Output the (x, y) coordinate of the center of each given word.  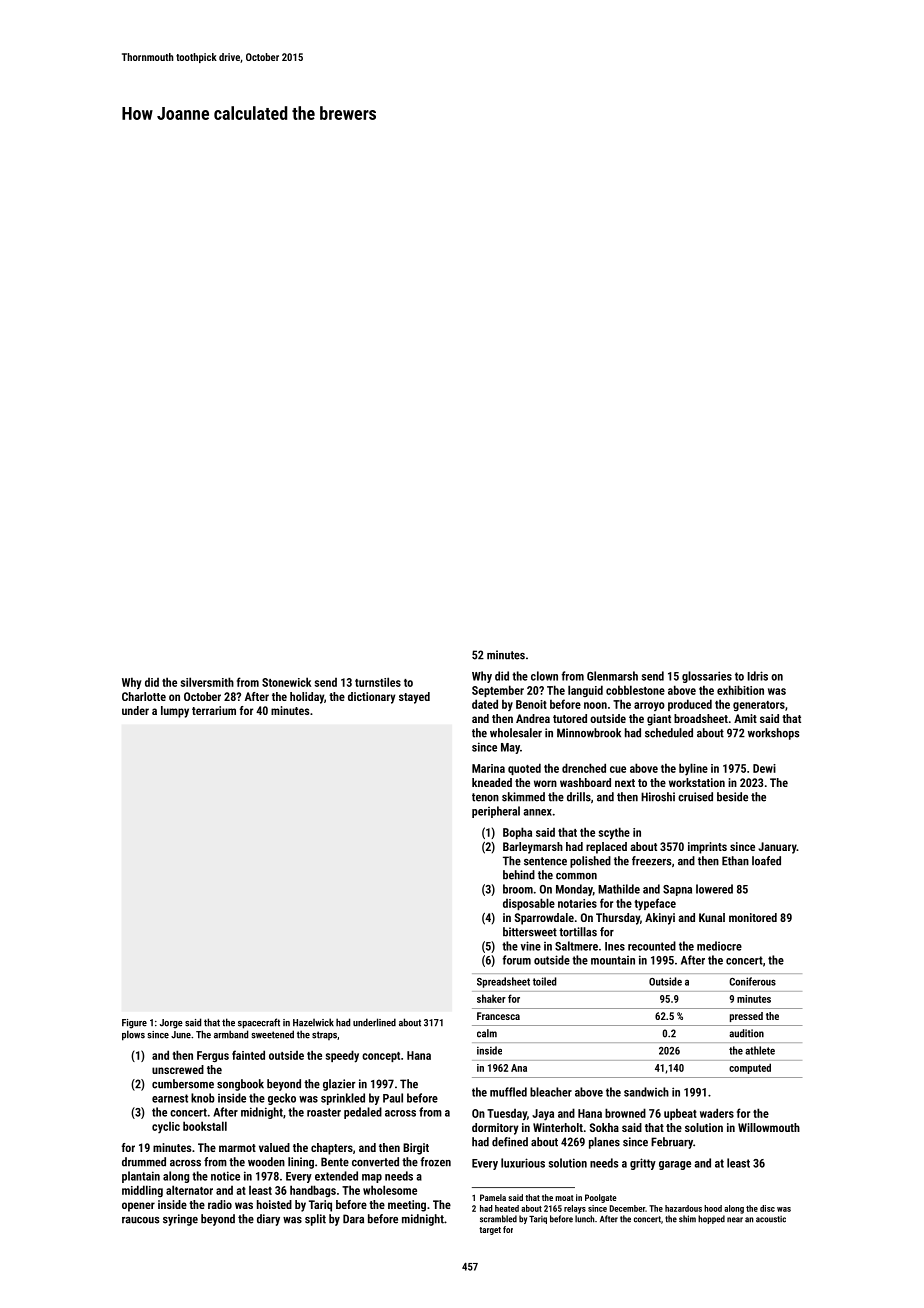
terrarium (214, 710)
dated (485, 704)
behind (519, 875)
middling (142, 1191)
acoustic (771, 1219)
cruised (695, 797)
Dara (353, 1219)
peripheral (496, 812)
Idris (758, 676)
